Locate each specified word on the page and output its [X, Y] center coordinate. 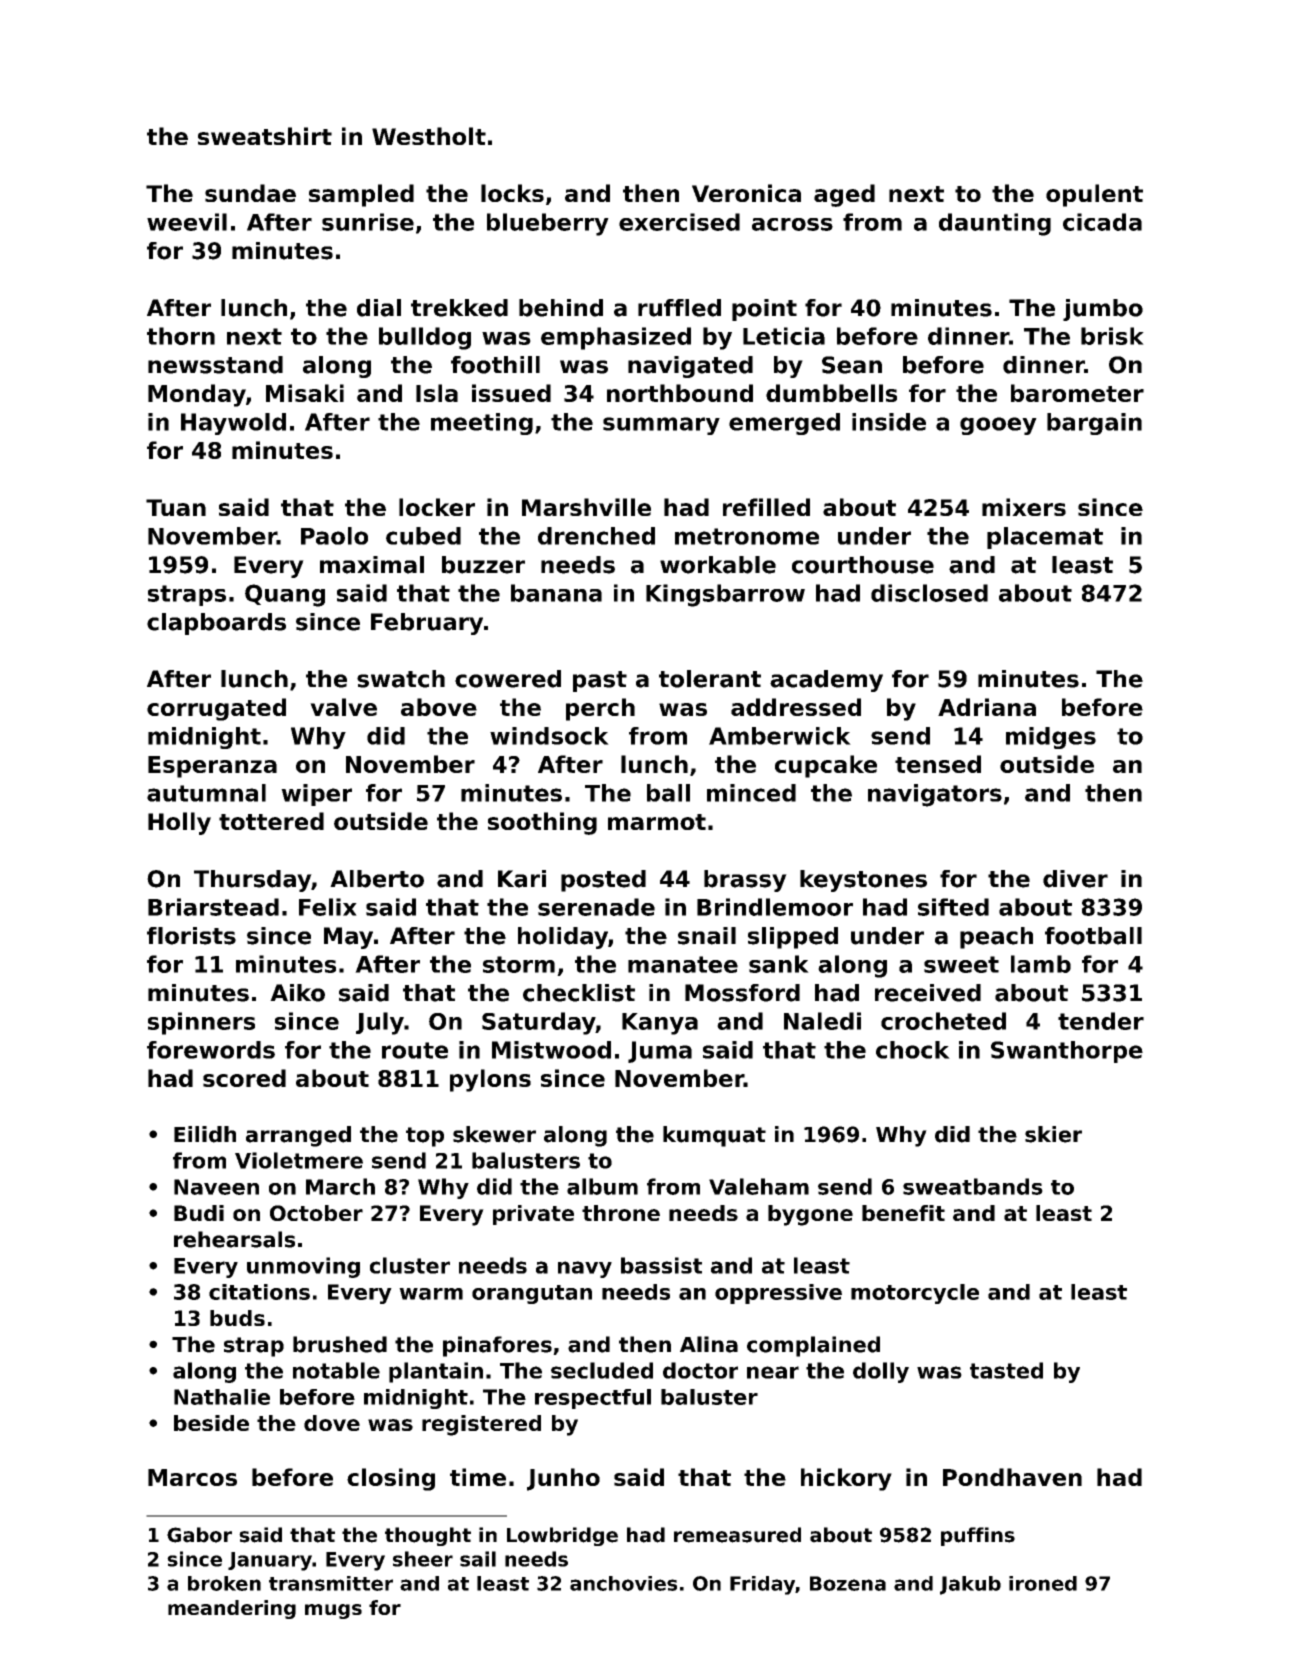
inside [889, 422]
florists [191, 936]
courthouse [863, 565]
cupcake [826, 766]
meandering [232, 1609]
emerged [784, 424]
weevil [187, 222]
